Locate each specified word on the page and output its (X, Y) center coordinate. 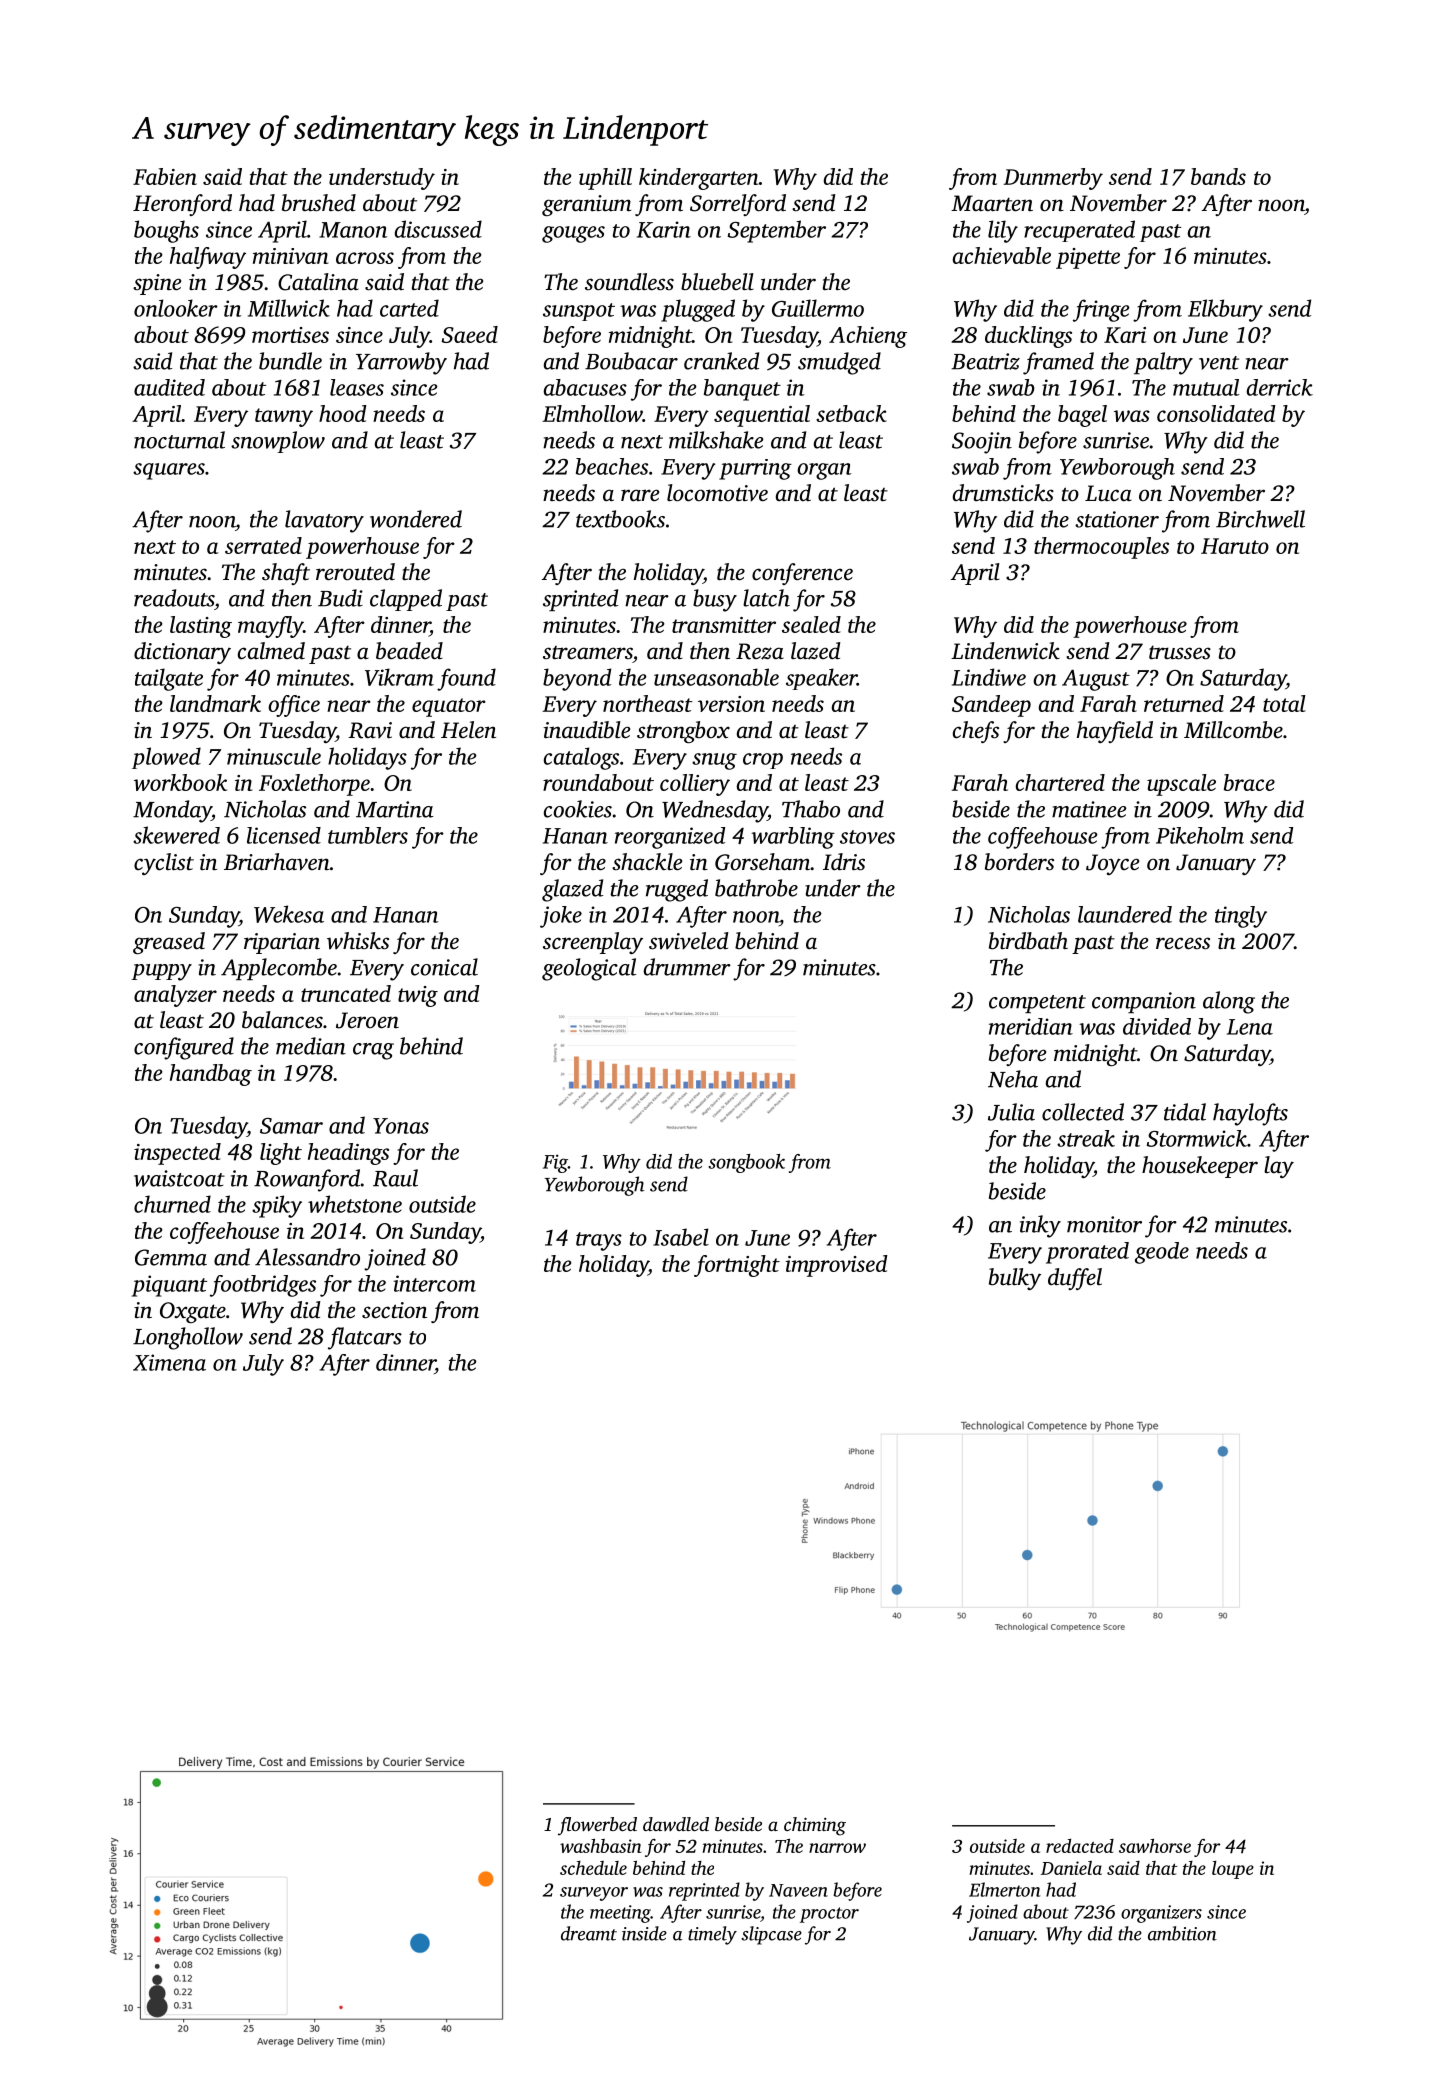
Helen (468, 729)
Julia (1011, 1112)
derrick (1280, 387)
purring (755, 469)
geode (1162, 1253)
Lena (1250, 1027)
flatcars (365, 1338)
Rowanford (307, 1180)
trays (599, 1241)
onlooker (176, 308)
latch (766, 598)
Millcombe (1233, 730)
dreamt (589, 1933)
